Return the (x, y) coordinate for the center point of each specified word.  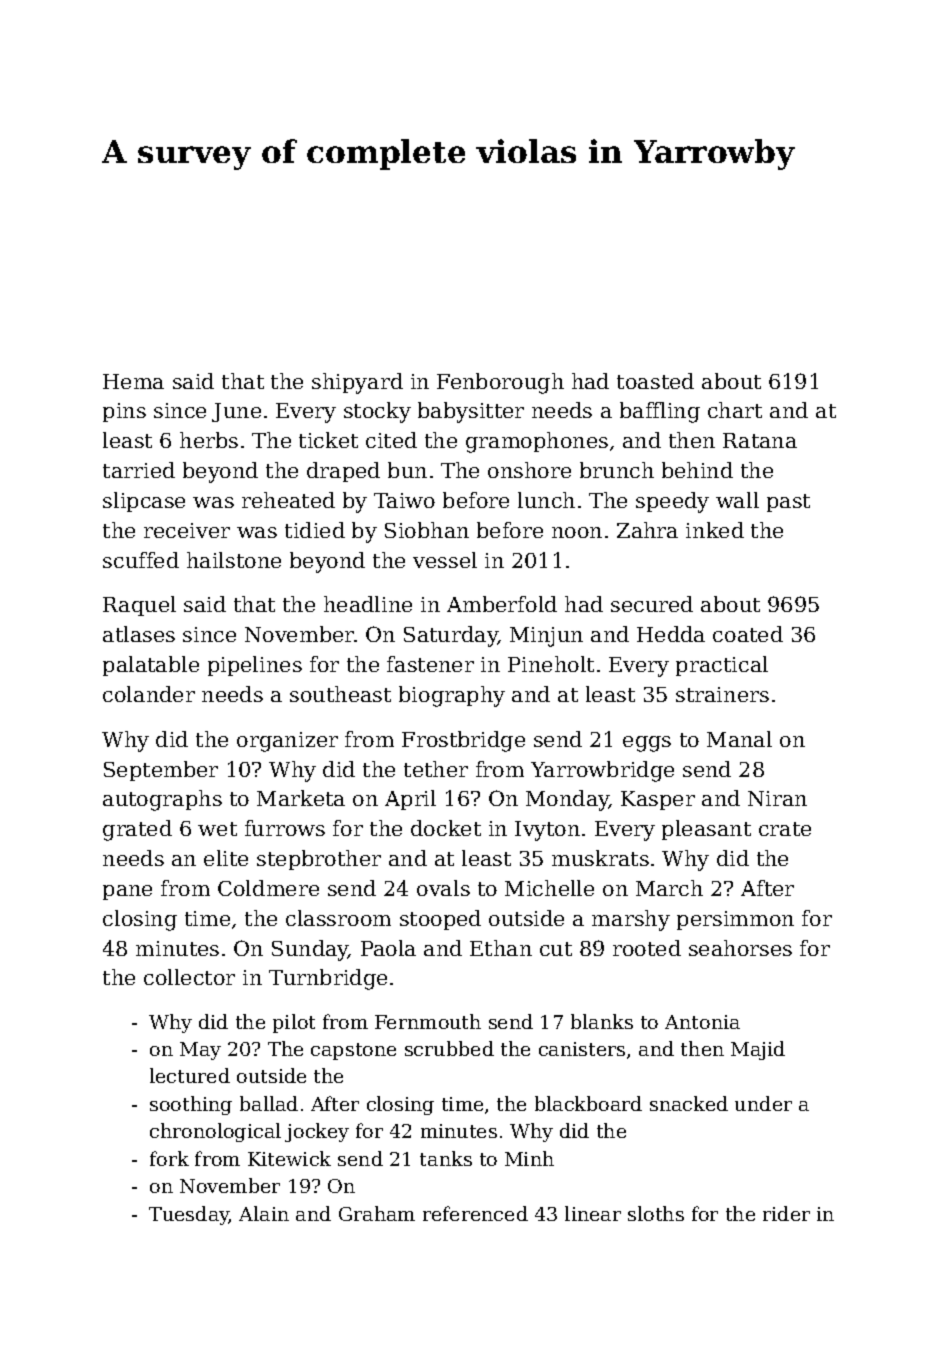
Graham (377, 1213)
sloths (656, 1213)
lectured (190, 1075)
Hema (133, 381)
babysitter (471, 412)
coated (748, 634)
